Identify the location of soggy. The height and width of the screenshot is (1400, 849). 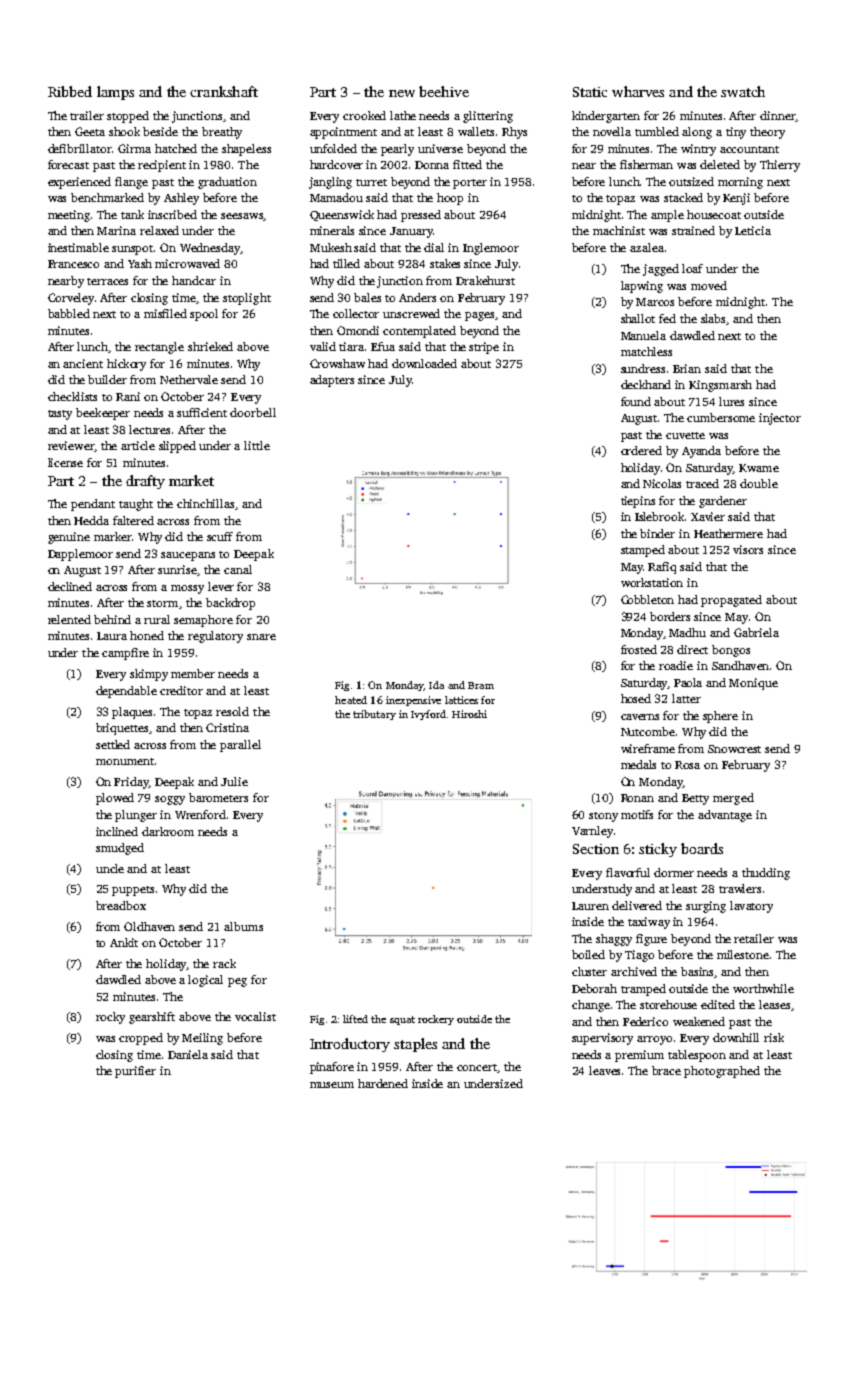
(170, 800).
